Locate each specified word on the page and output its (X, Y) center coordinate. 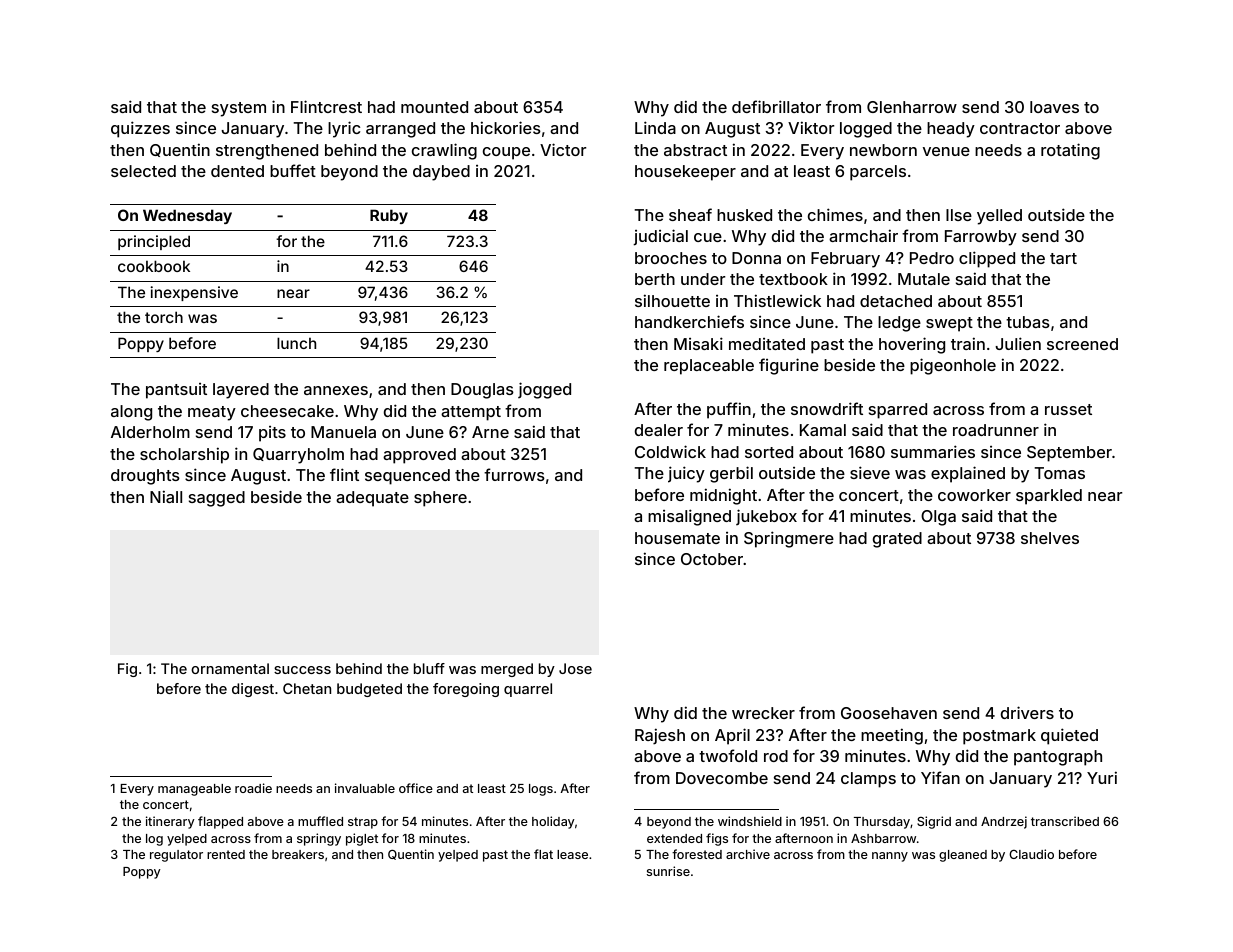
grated (897, 540)
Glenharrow (912, 107)
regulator (176, 856)
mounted (434, 107)
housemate (677, 538)
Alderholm (150, 432)
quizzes (140, 129)
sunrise (668, 871)
